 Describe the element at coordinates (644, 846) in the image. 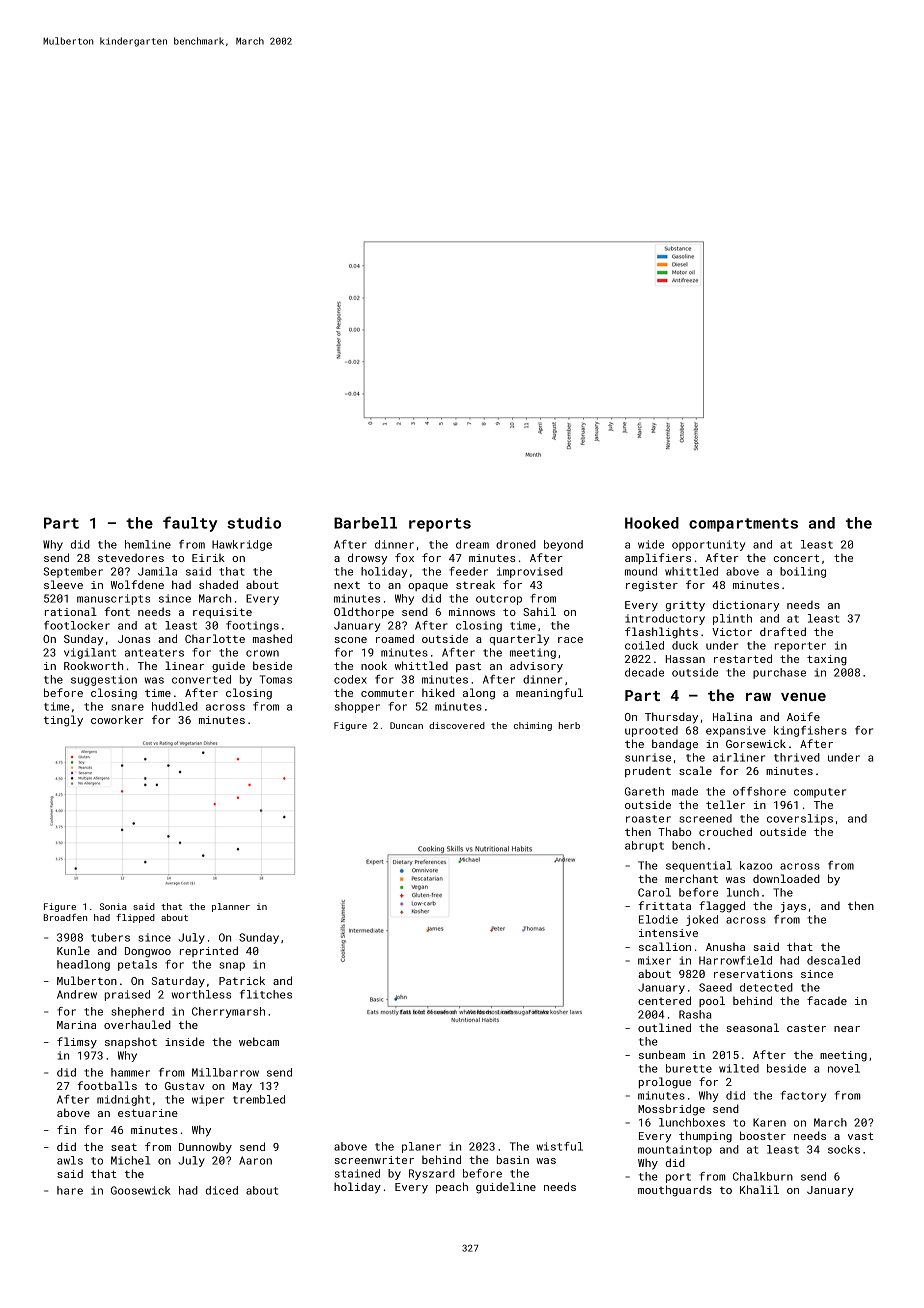

I see `abrupt` at that location.
